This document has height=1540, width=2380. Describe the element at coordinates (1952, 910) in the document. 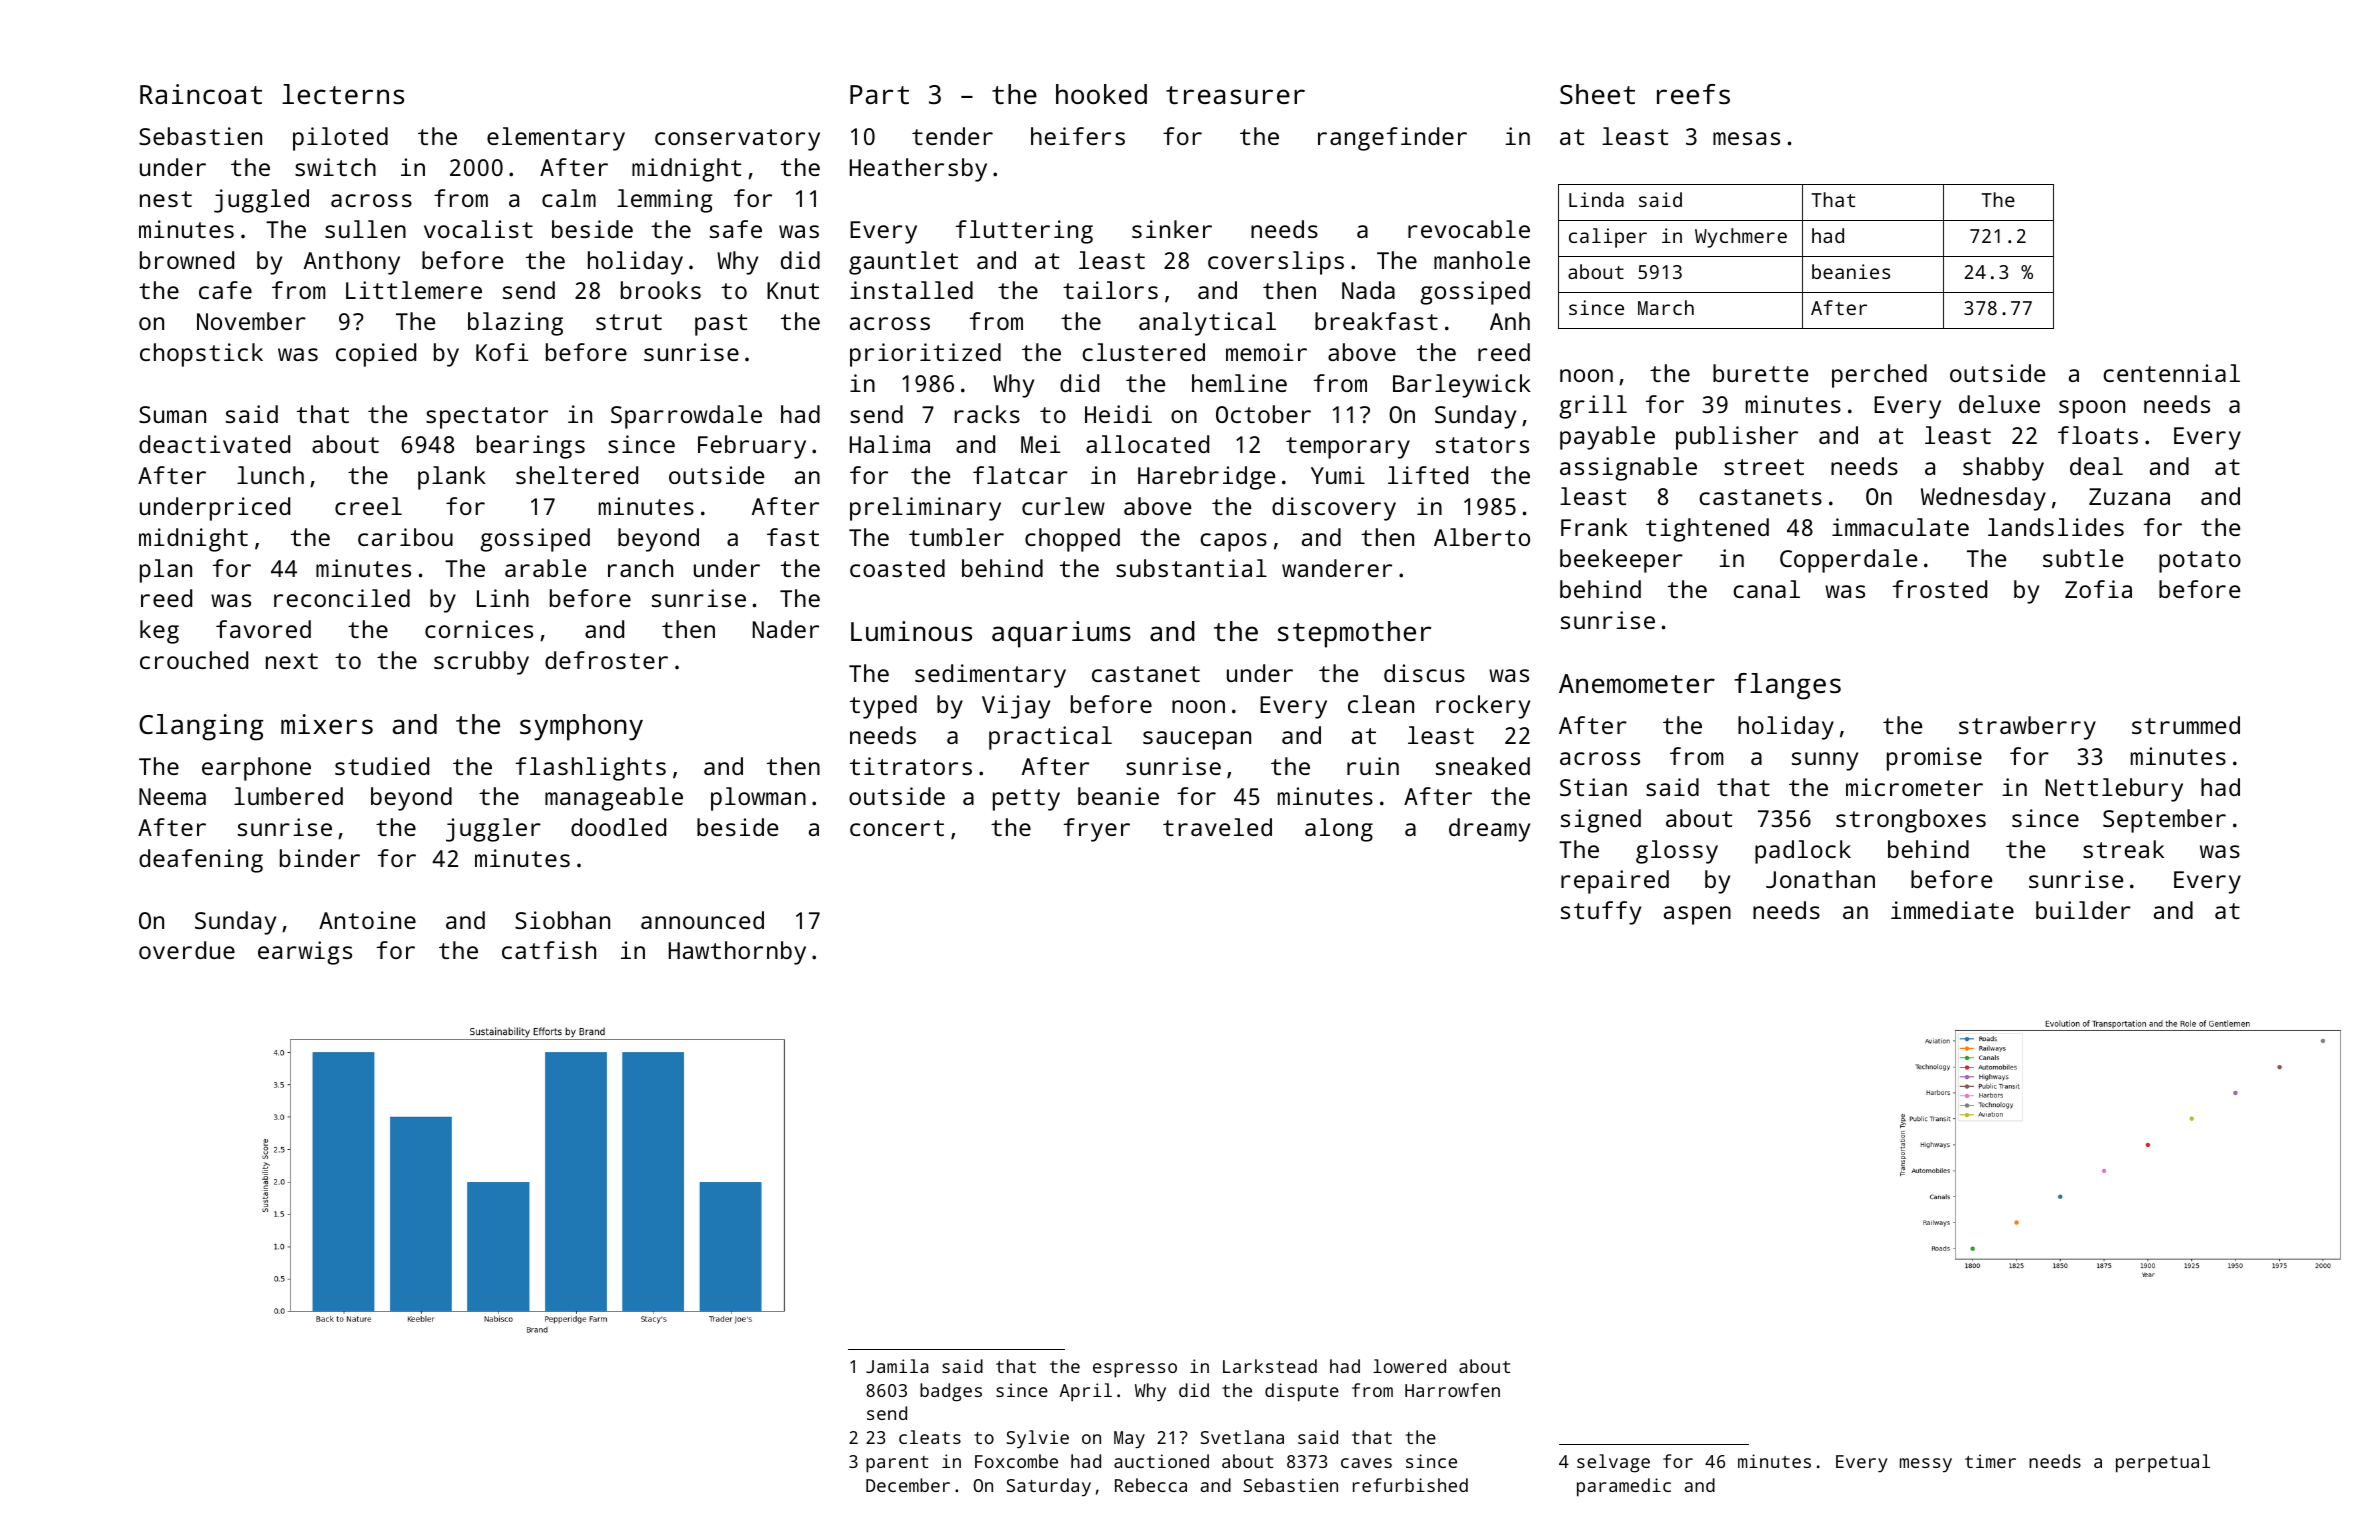

I see `immediate` at that location.
